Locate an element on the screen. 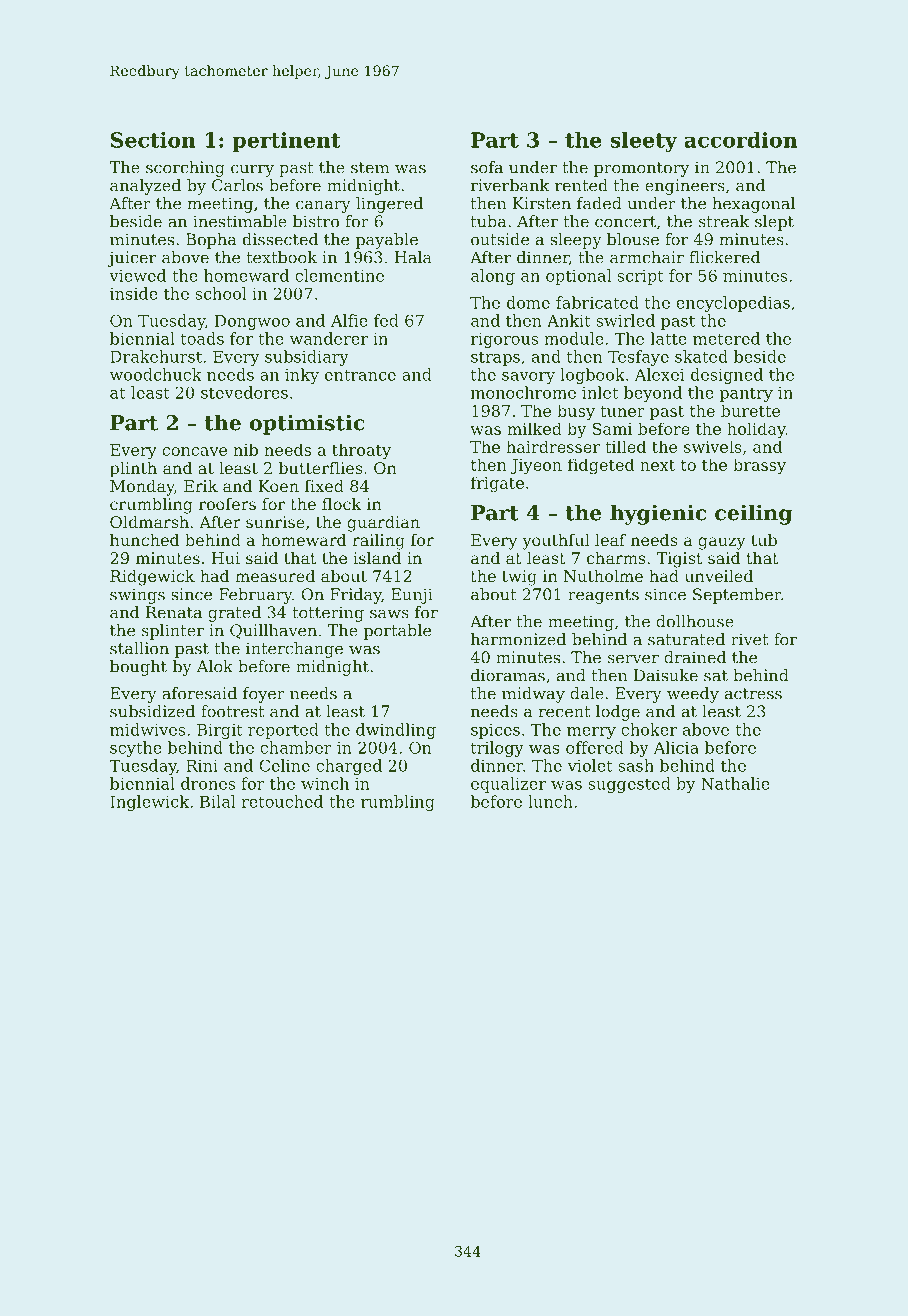 This screenshot has height=1316, width=908. milked is located at coordinates (534, 428).
